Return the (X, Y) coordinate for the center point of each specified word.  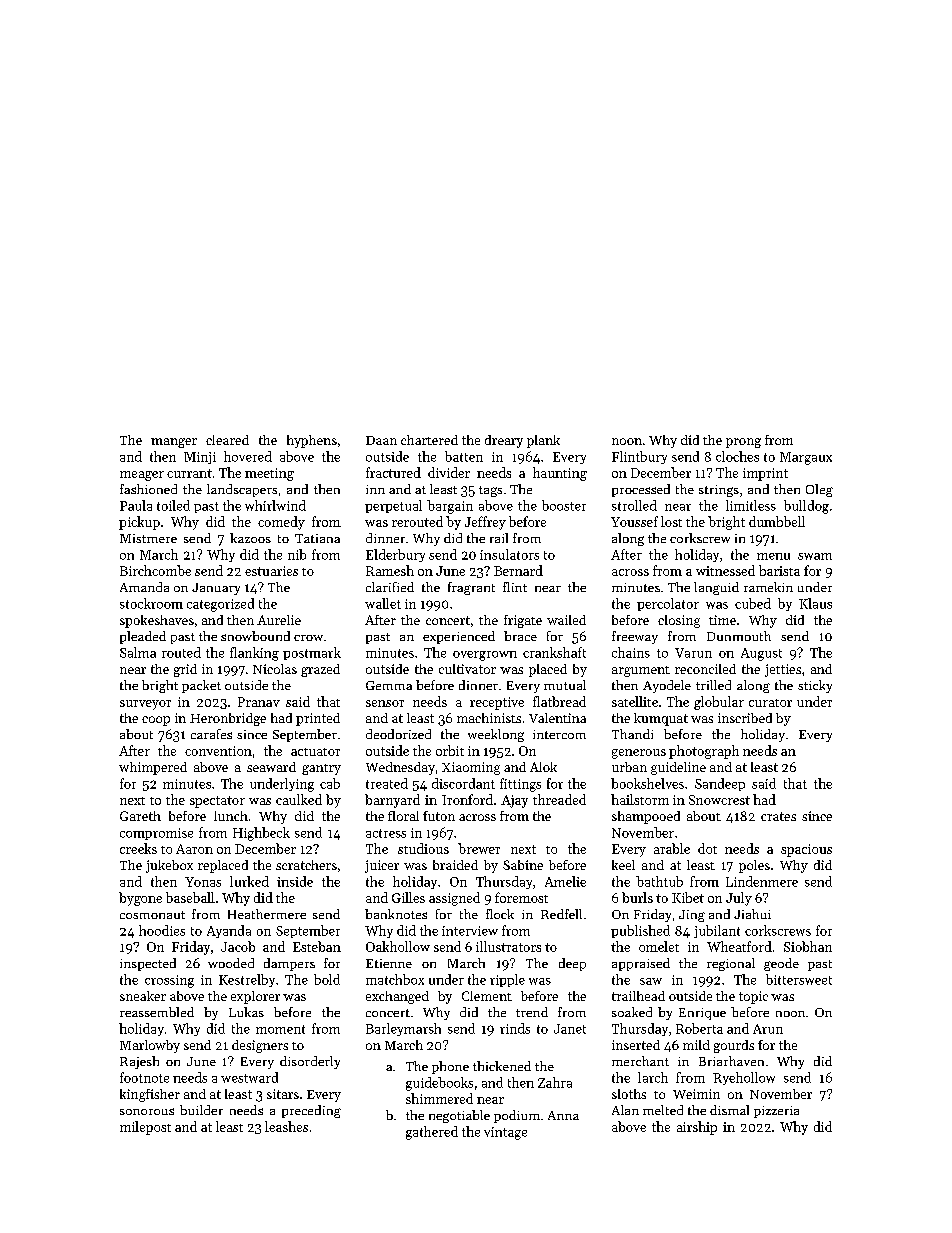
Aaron (194, 849)
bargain (450, 507)
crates (778, 816)
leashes (286, 1126)
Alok (543, 767)
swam (815, 556)
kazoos (250, 538)
